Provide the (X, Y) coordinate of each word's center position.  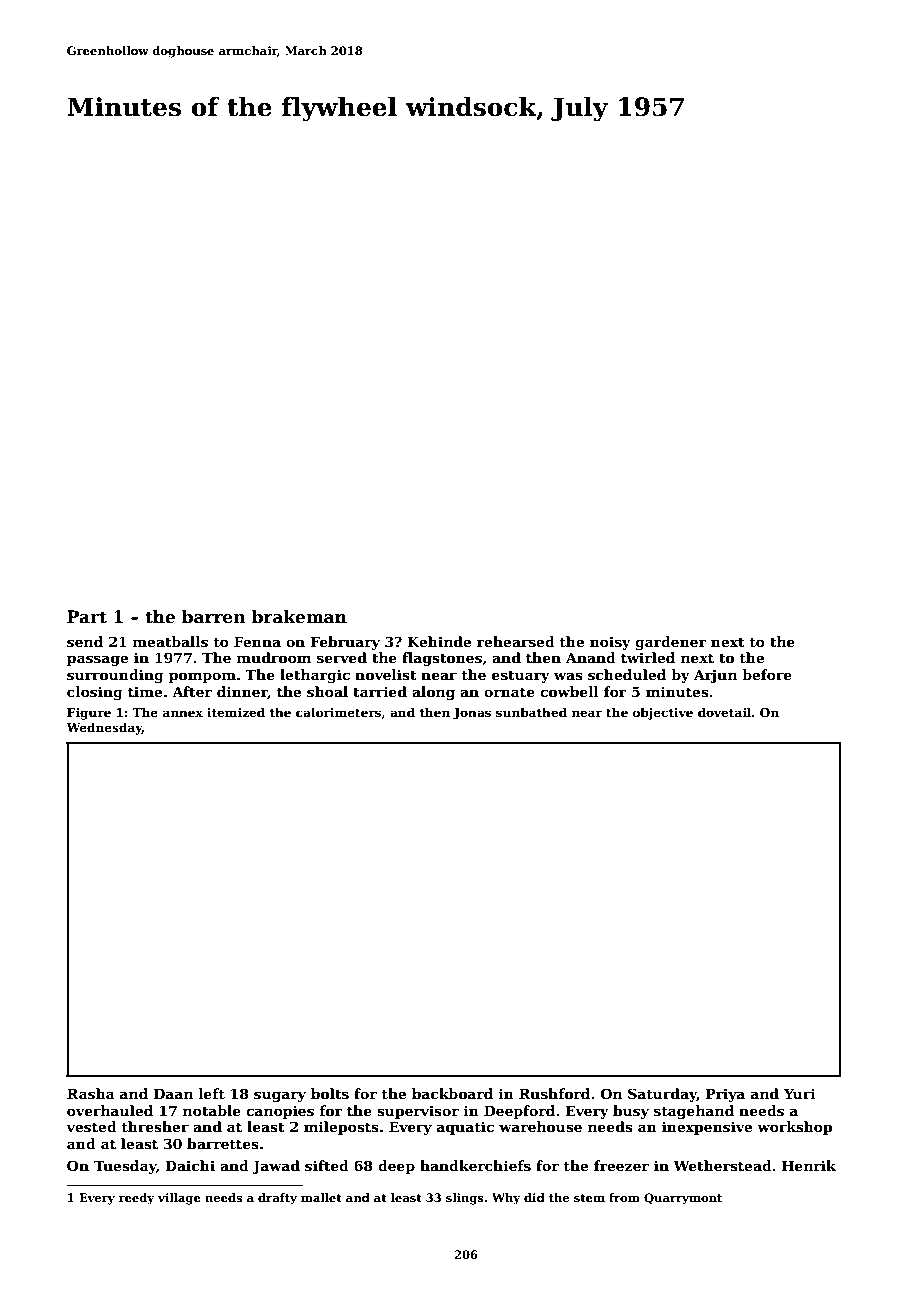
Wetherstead (722, 1165)
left (211, 1093)
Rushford (554, 1093)
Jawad (276, 1167)
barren (214, 617)
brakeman (299, 617)
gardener (670, 643)
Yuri (800, 1093)
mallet (321, 1197)
